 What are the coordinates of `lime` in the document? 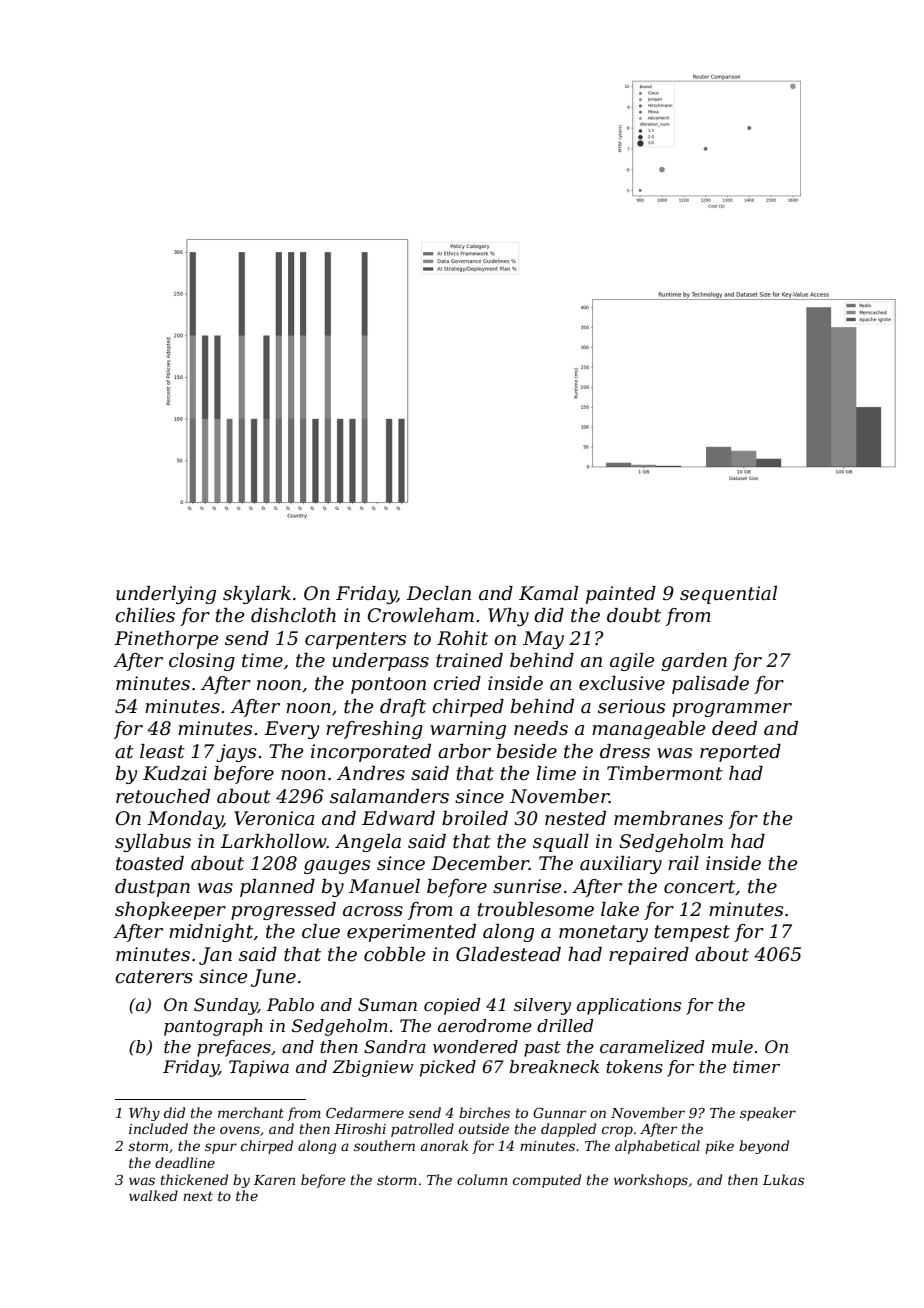 It's located at (556, 773).
